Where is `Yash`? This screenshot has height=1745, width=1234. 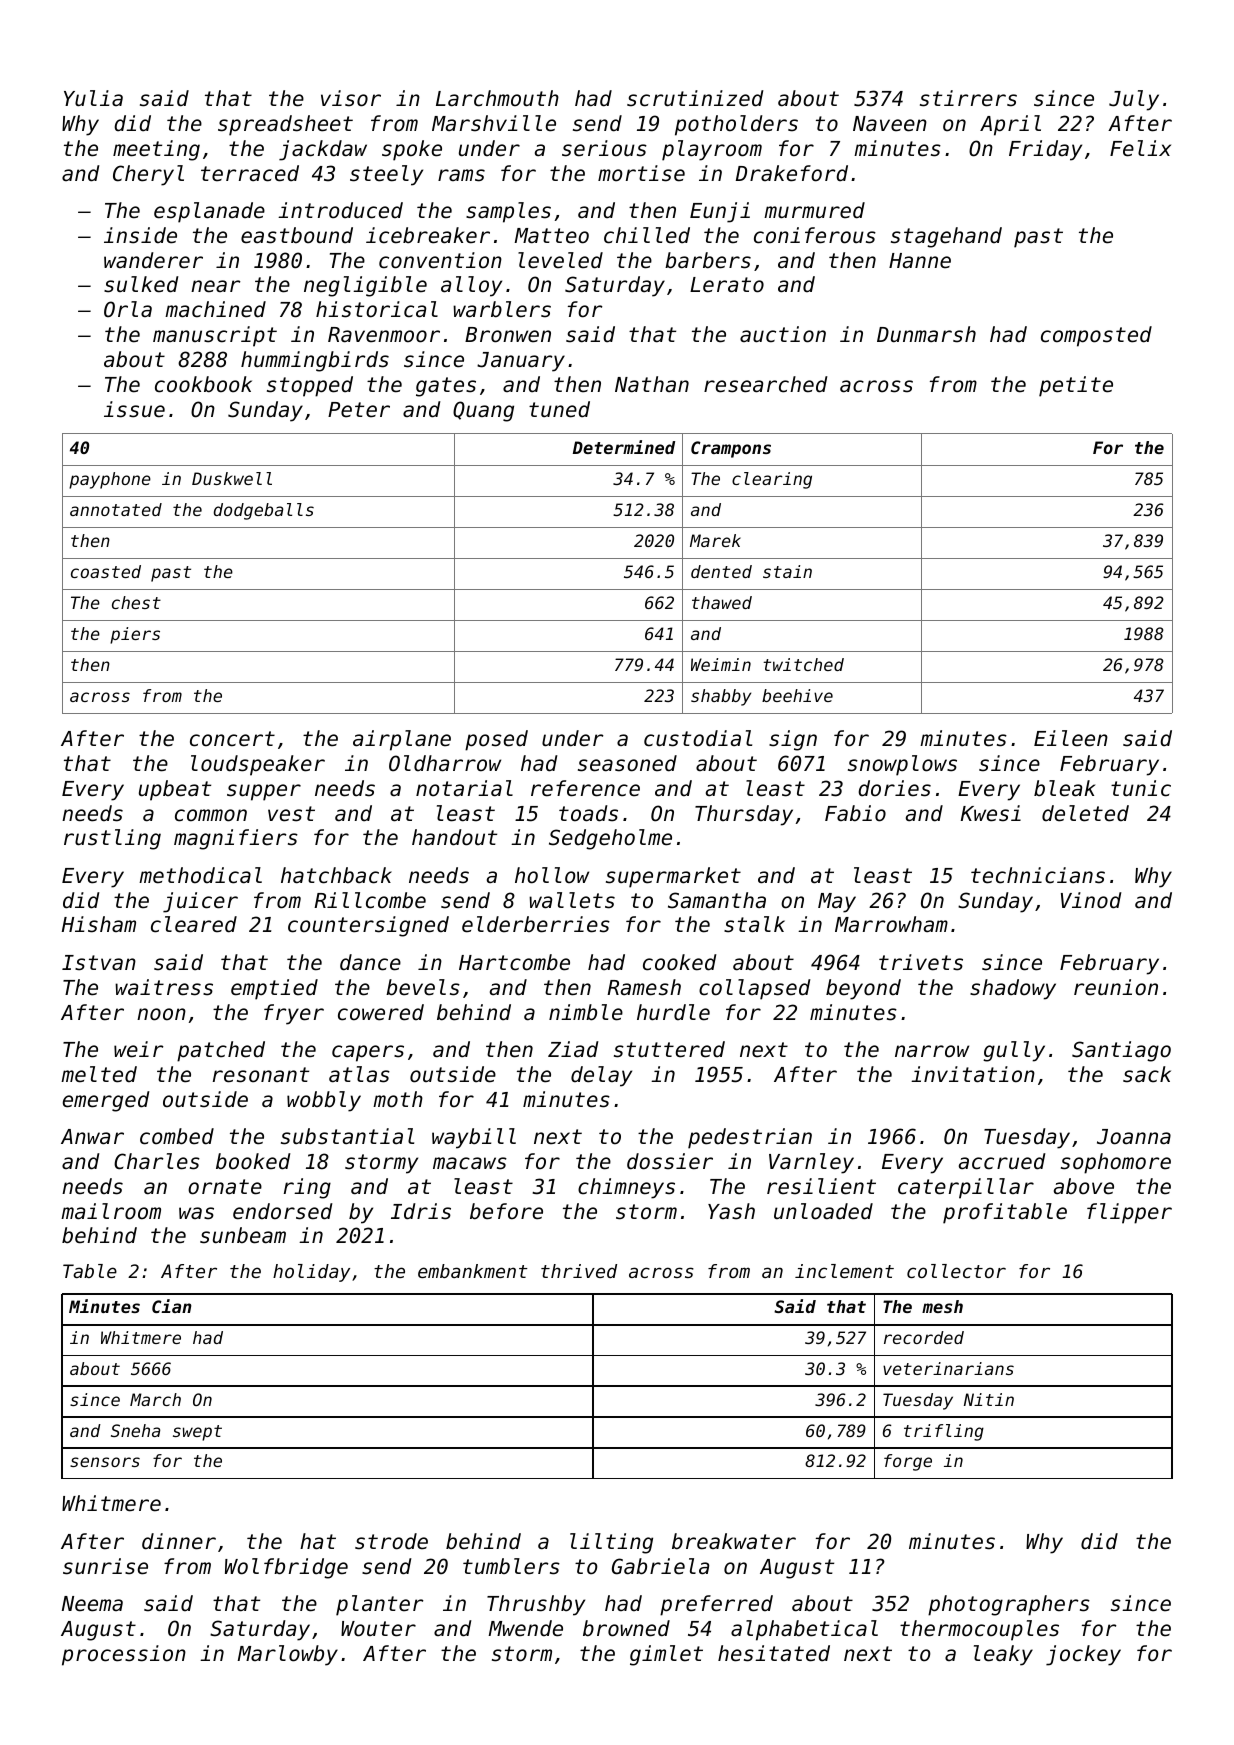 Yash is located at coordinates (731, 1211).
